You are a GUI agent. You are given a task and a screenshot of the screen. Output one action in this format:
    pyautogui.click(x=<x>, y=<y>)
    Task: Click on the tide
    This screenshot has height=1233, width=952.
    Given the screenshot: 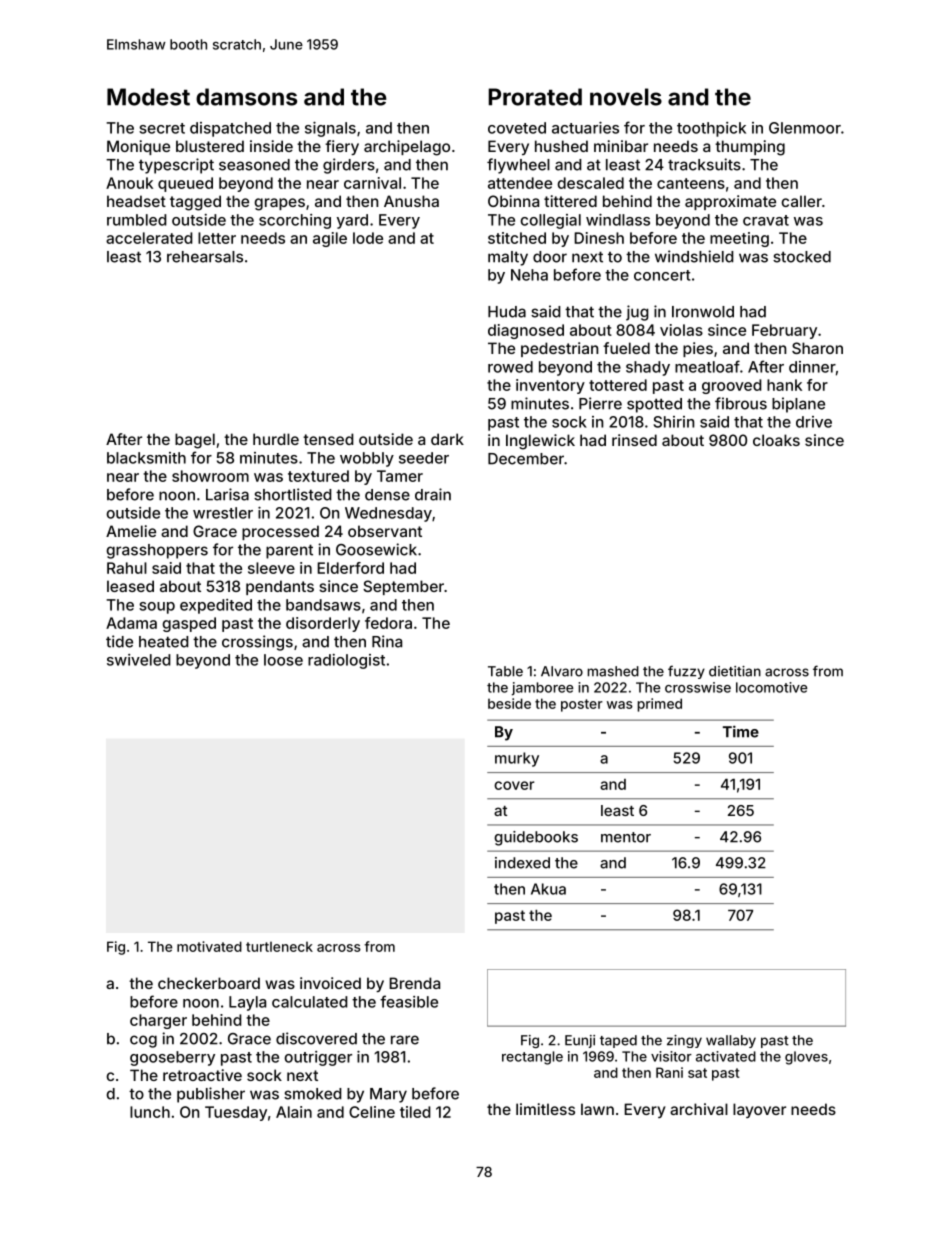 What is the action you would take?
    pyautogui.click(x=119, y=641)
